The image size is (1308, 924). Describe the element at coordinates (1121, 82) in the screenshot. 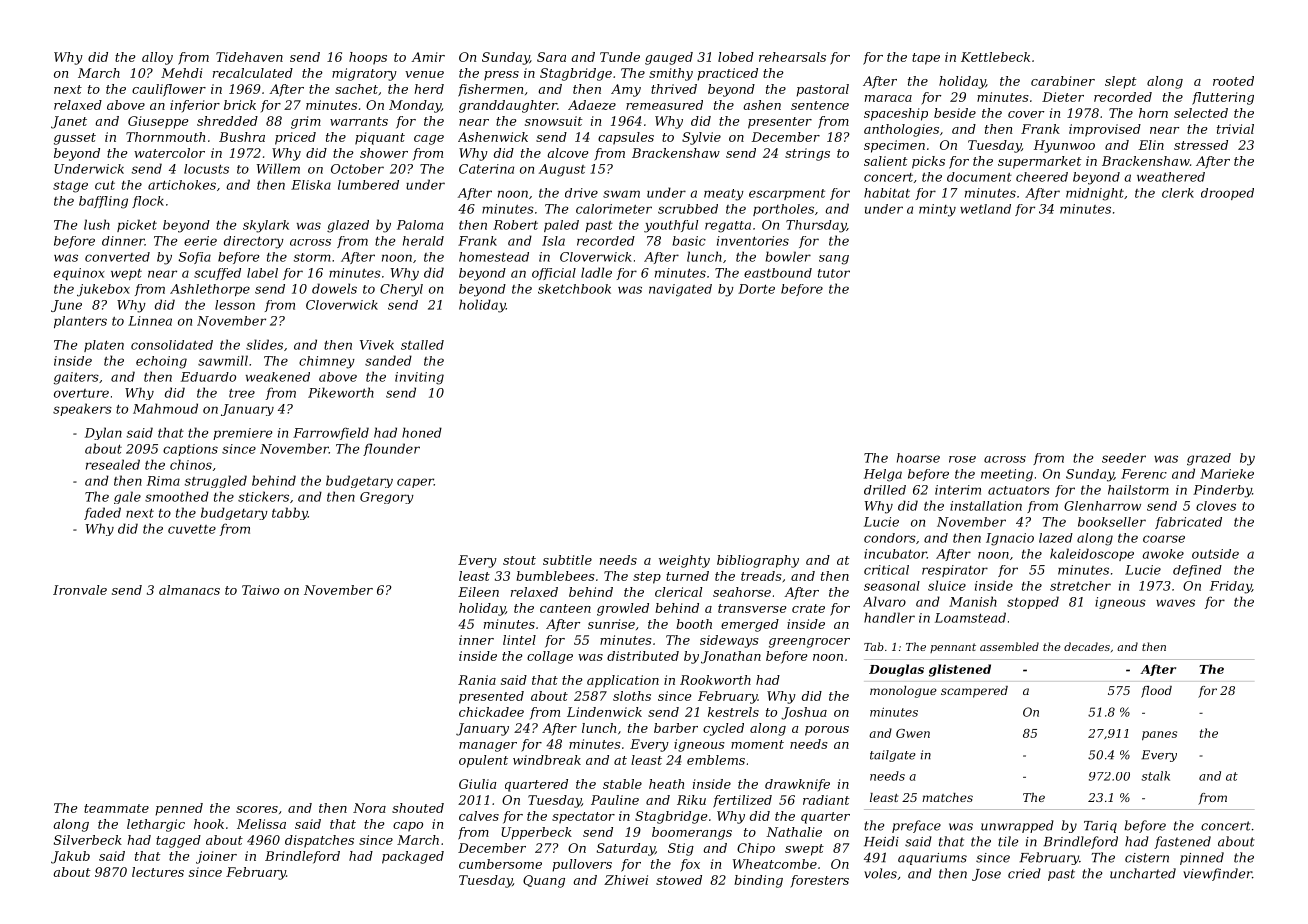

I see `slept` at that location.
